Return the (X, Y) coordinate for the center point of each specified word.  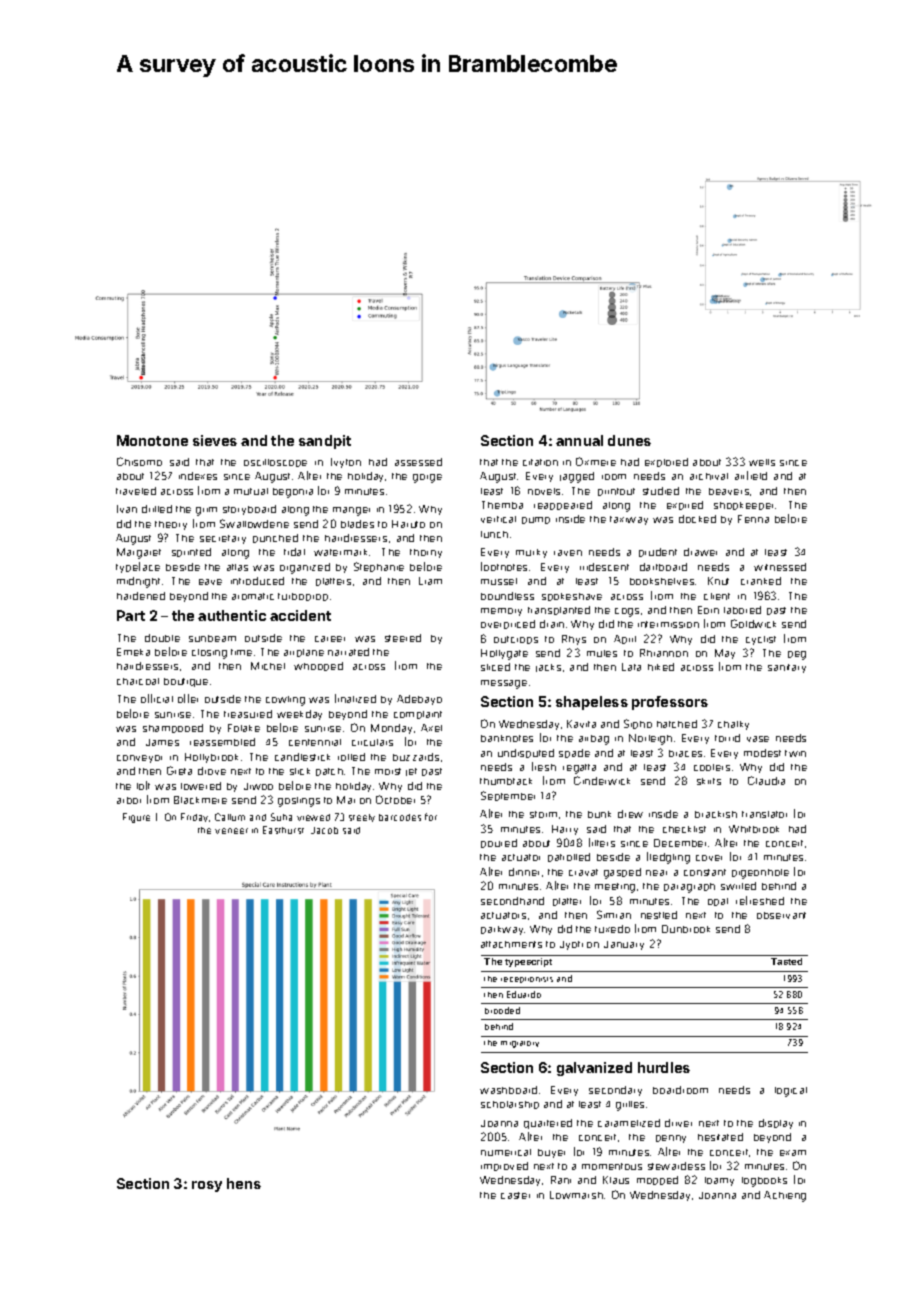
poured (499, 843)
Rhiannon (664, 653)
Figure (136, 818)
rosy (207, 1186)
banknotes (507, 738)
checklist (684, 829)
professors (670, 703)
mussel (499, 581)
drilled (157, 509)
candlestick (302, 757)
